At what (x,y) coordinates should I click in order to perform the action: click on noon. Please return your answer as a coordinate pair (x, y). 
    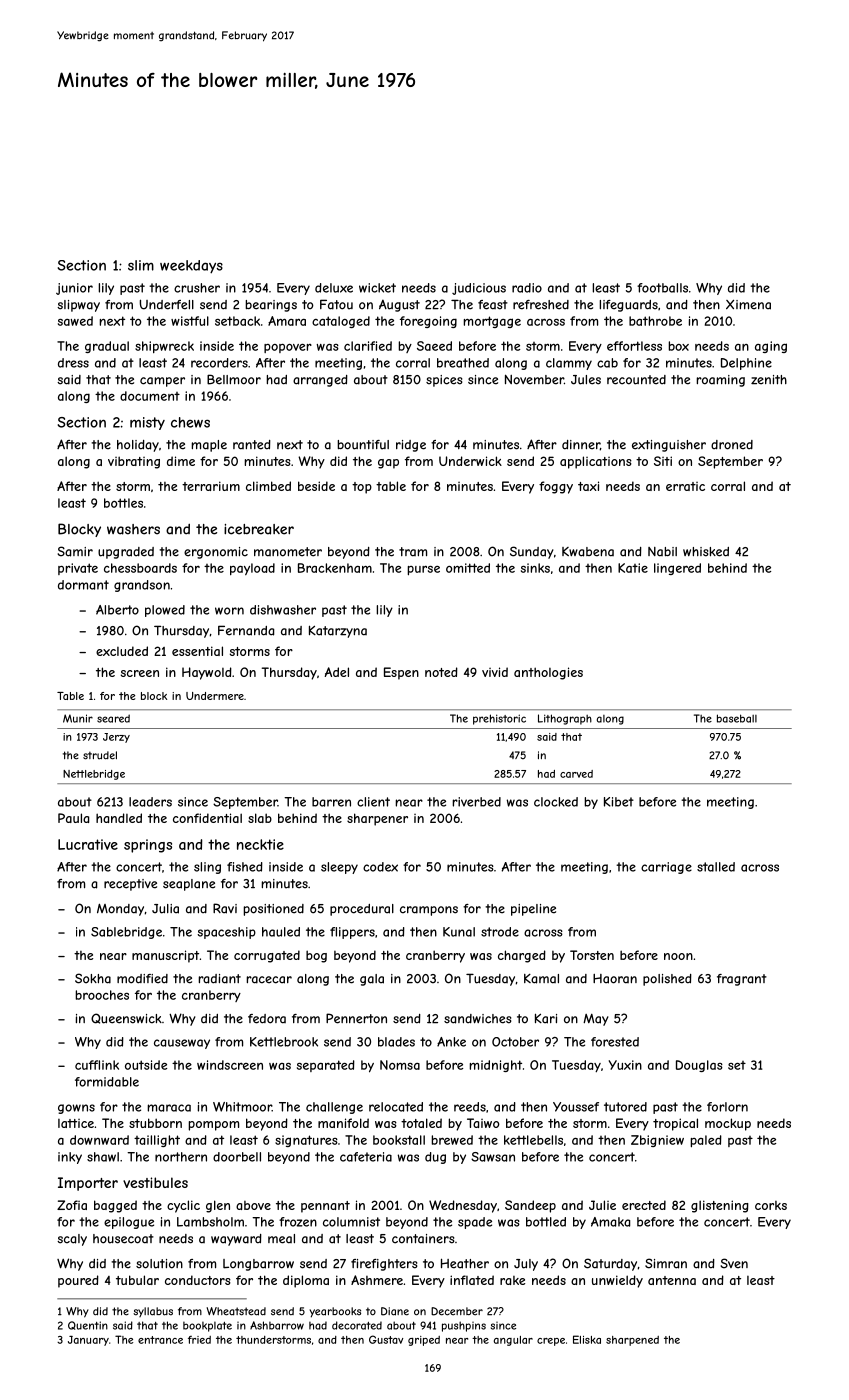
    Looking at the image, I should click on (678, 956).
